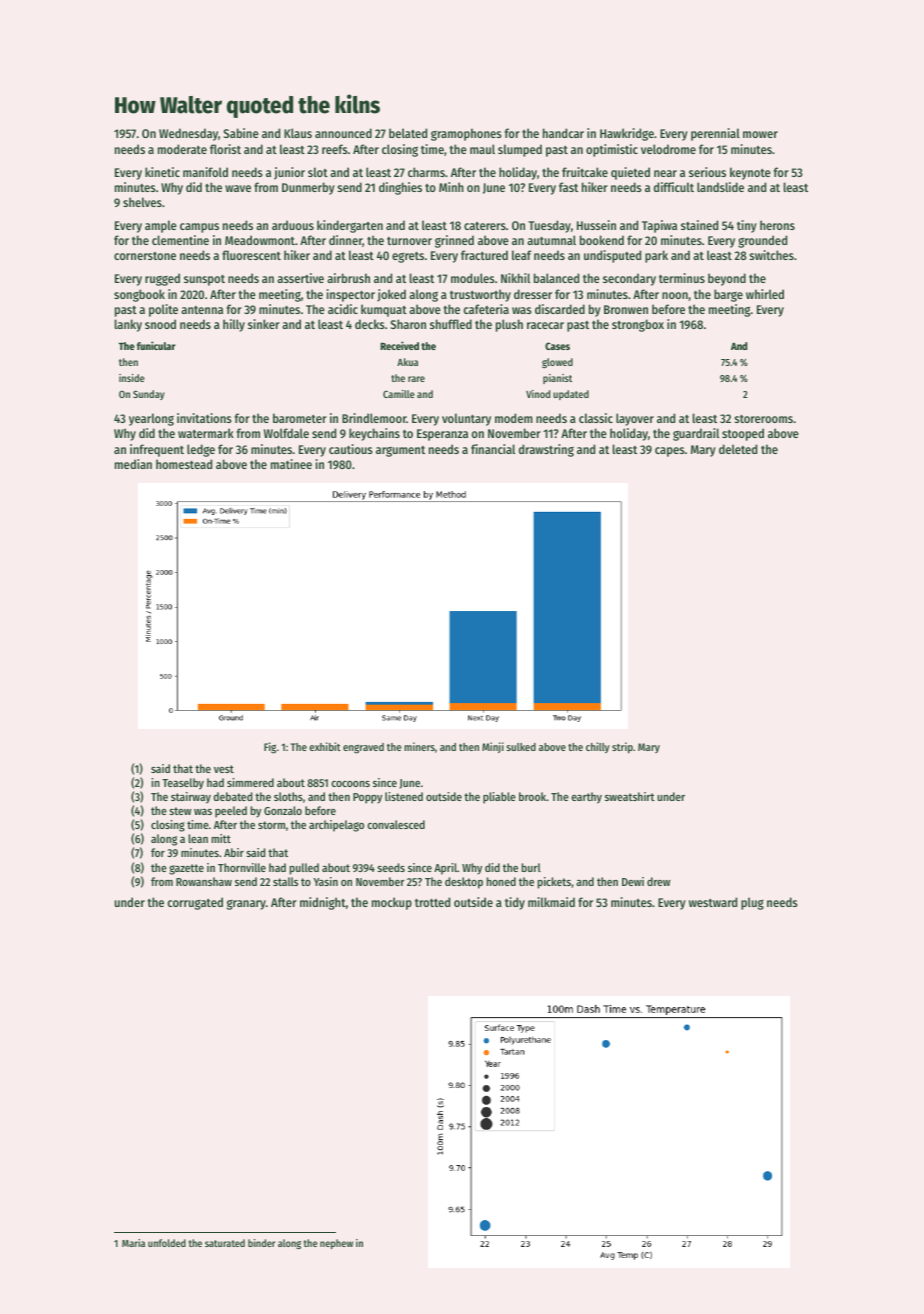 Image resolution: width=924 pixels, height=1314 pixels. What do you see at coordinates (699, 225) in the page?
I see `stained` at bounding box center [699, 225].
